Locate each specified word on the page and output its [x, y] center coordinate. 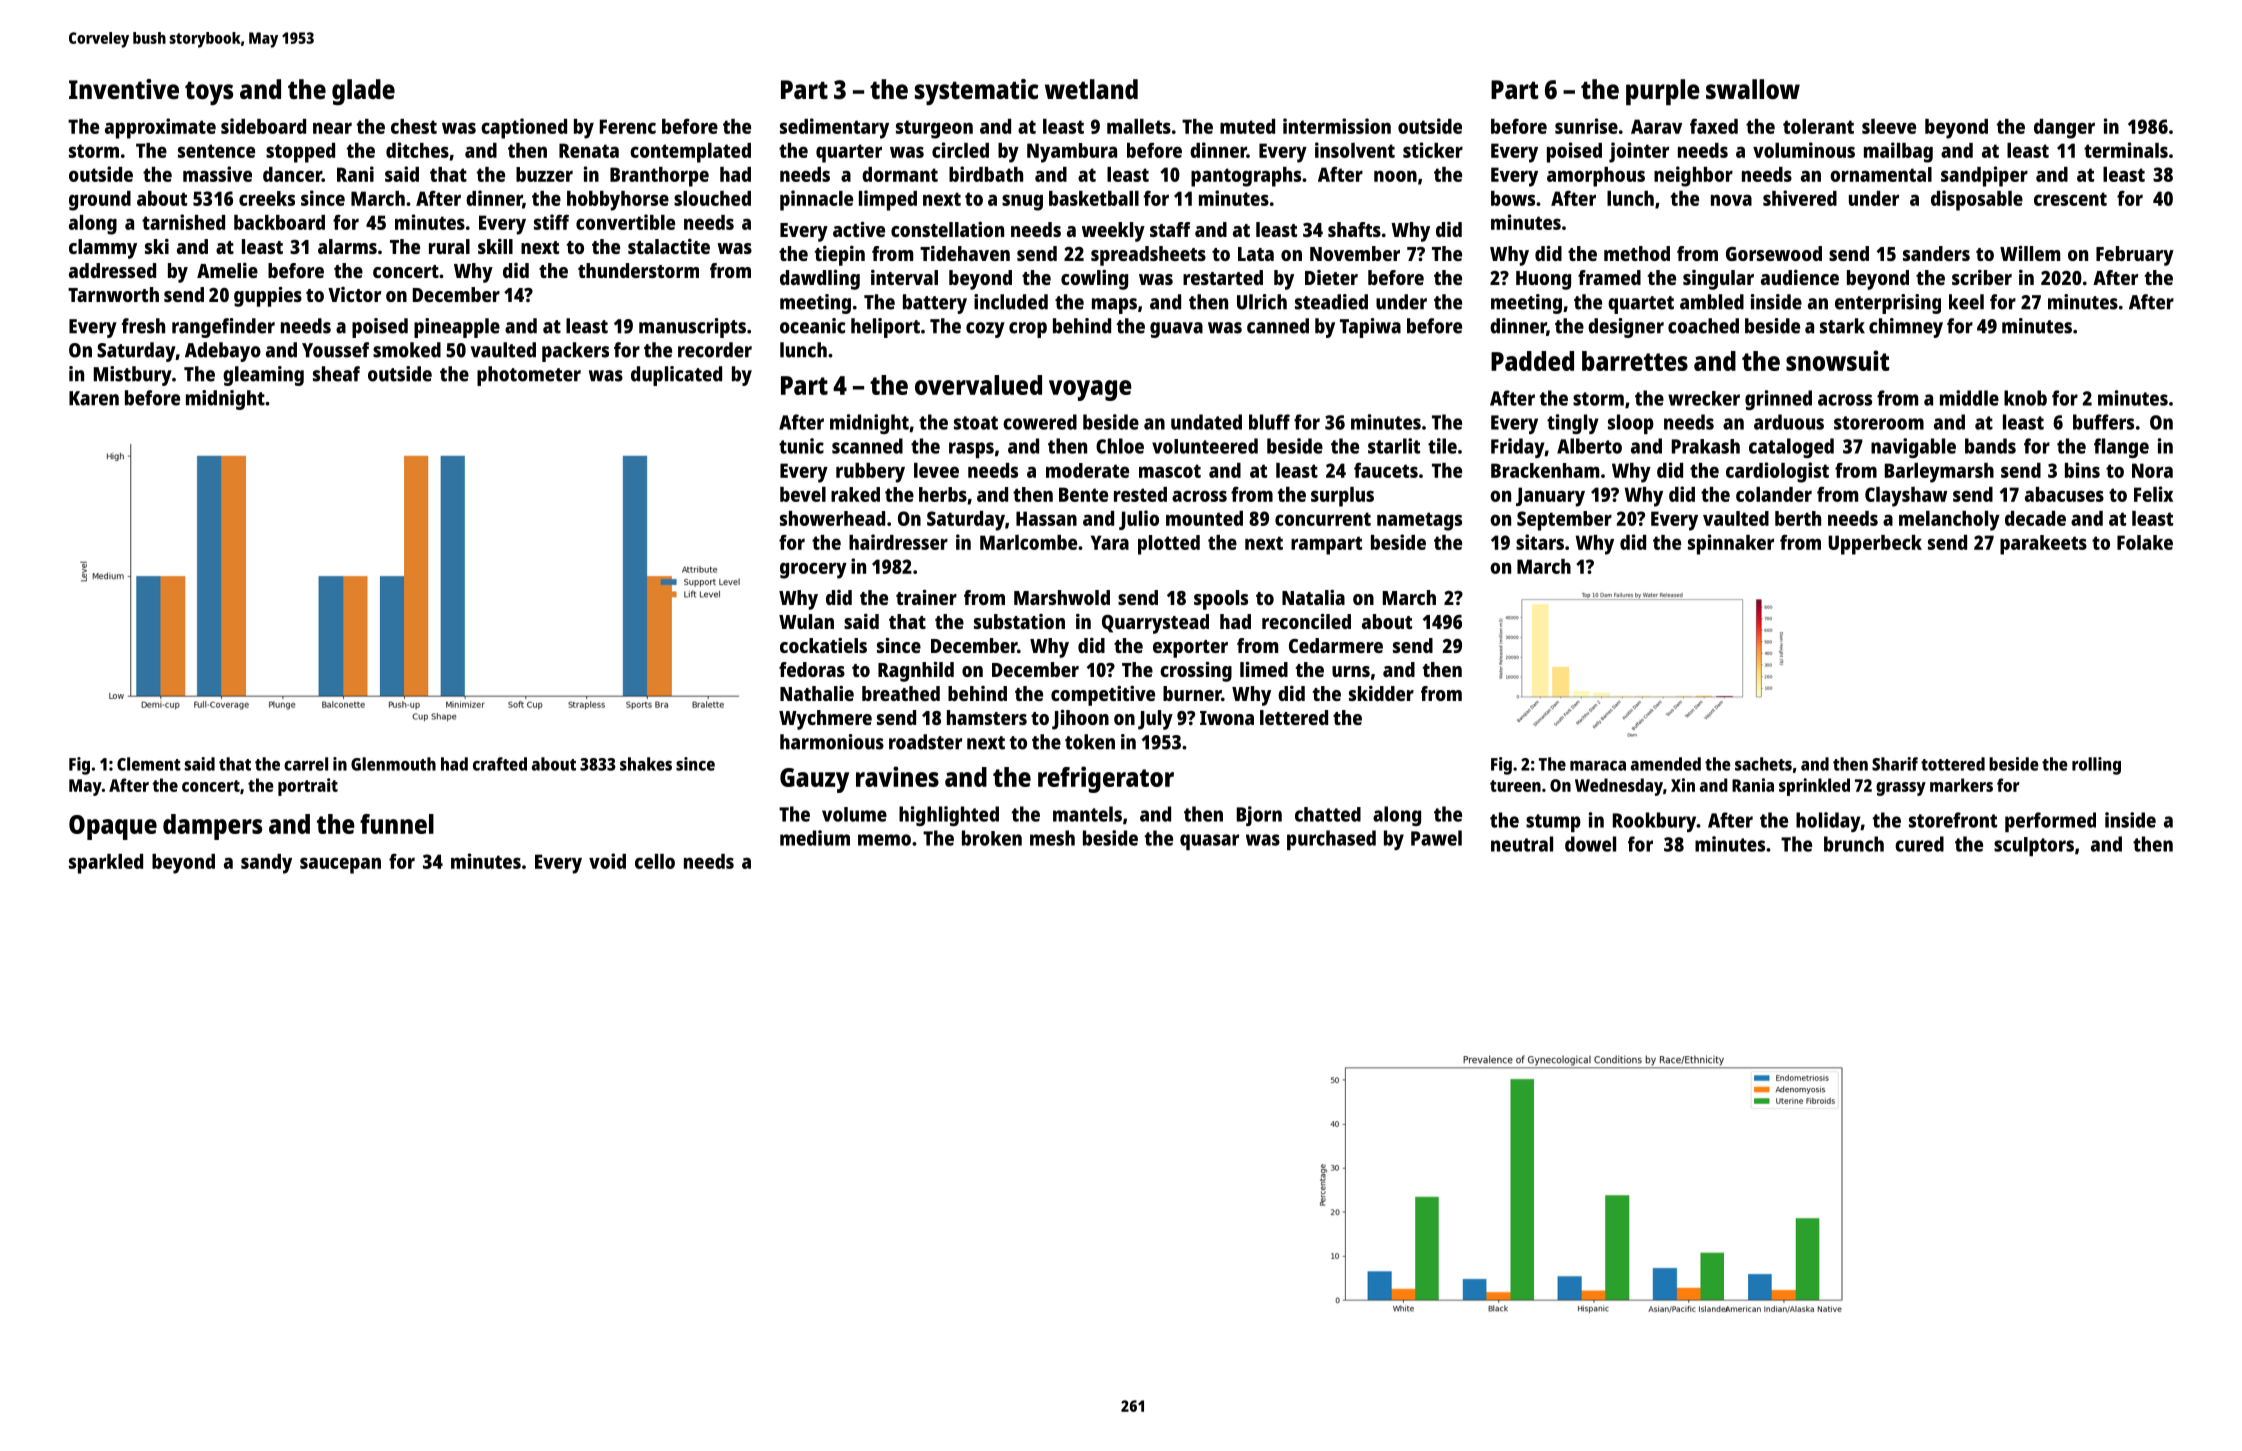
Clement [149, 764]
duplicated [676, 376]
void [607, 861]
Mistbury [133, 376]
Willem [2030, 253]
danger [2064, 129]
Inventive [124, 89]
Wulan [806, 621]
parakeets [2043, 545]
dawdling [820, 280]
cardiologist [1777, 472]
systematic [976, 92]
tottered [1953, 764]
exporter [1190, 649]
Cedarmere [1336, 645]
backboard [279, 222]
